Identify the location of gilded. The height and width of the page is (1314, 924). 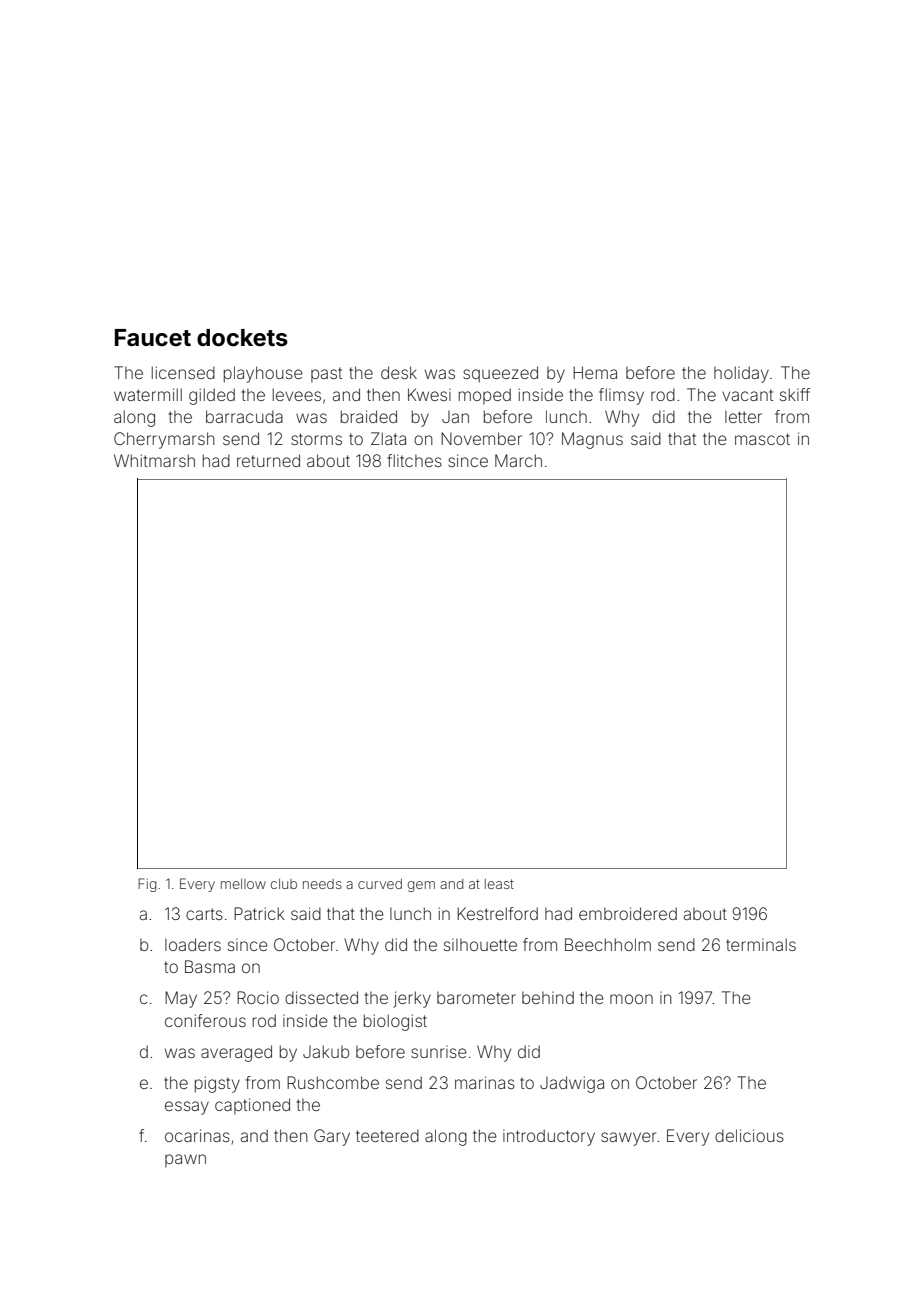
(212, 396).
